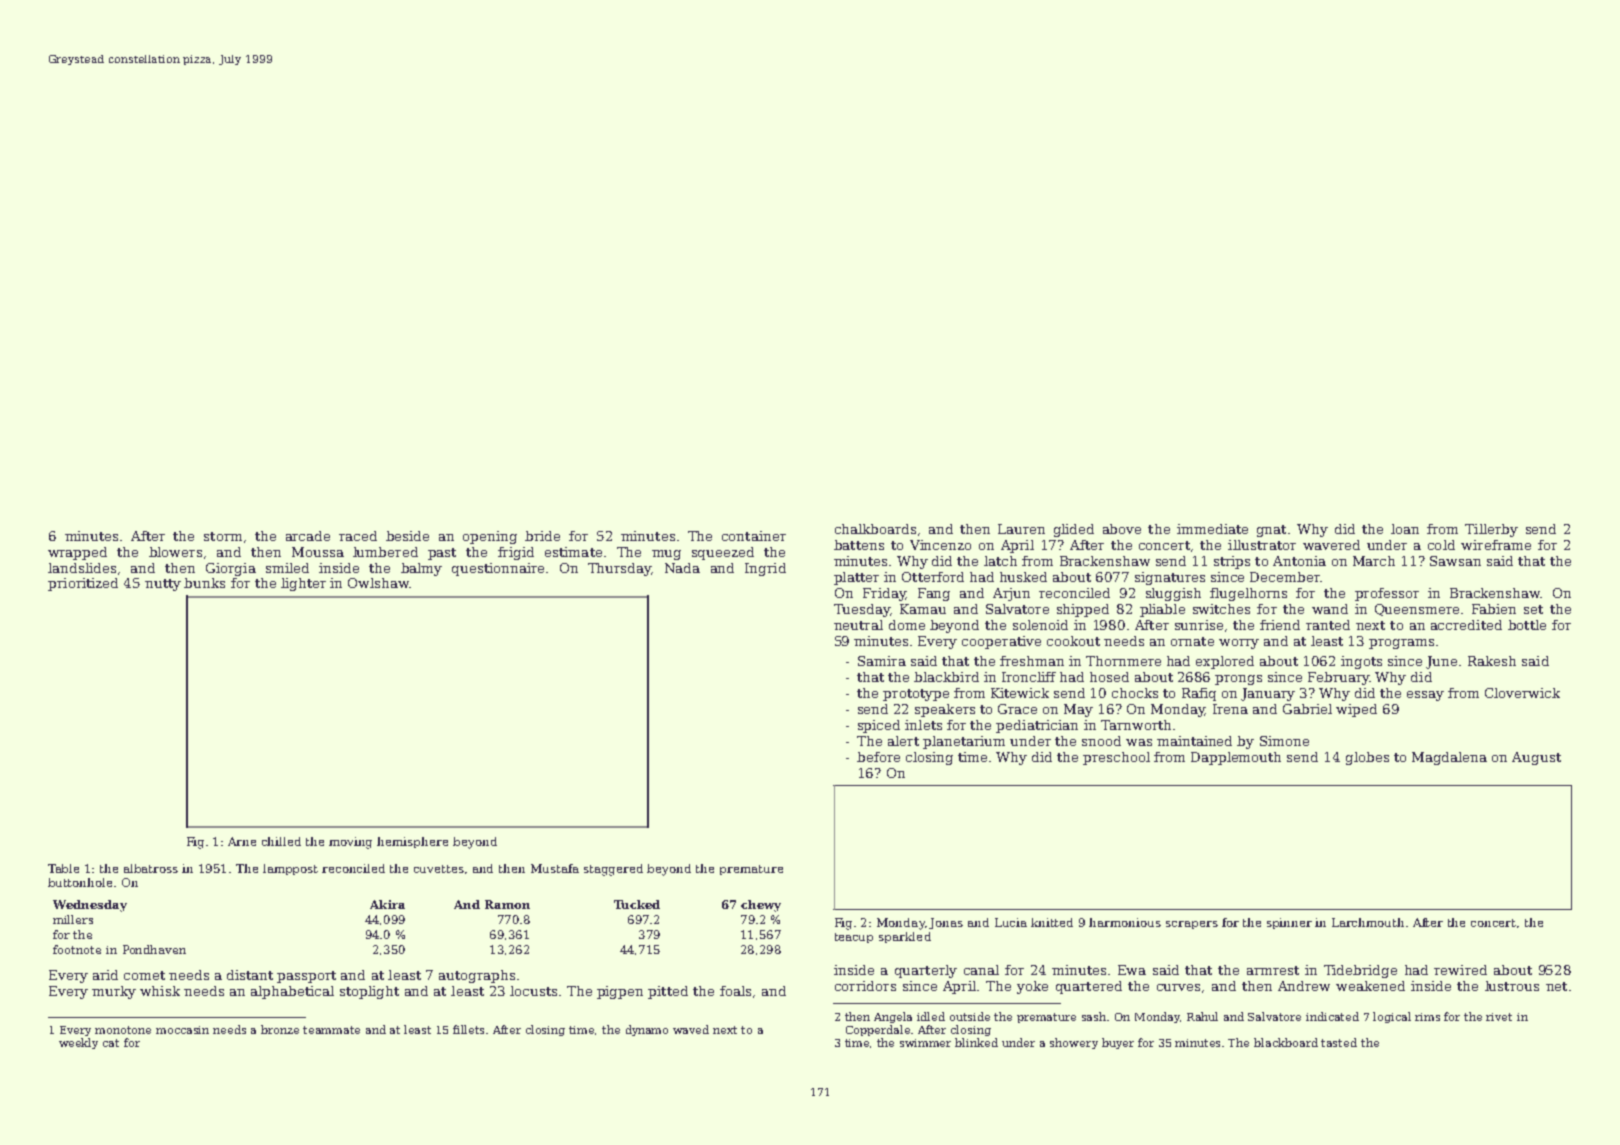 The image size is (1620, 1145). I want to click on whisk, so click(160, 991).
